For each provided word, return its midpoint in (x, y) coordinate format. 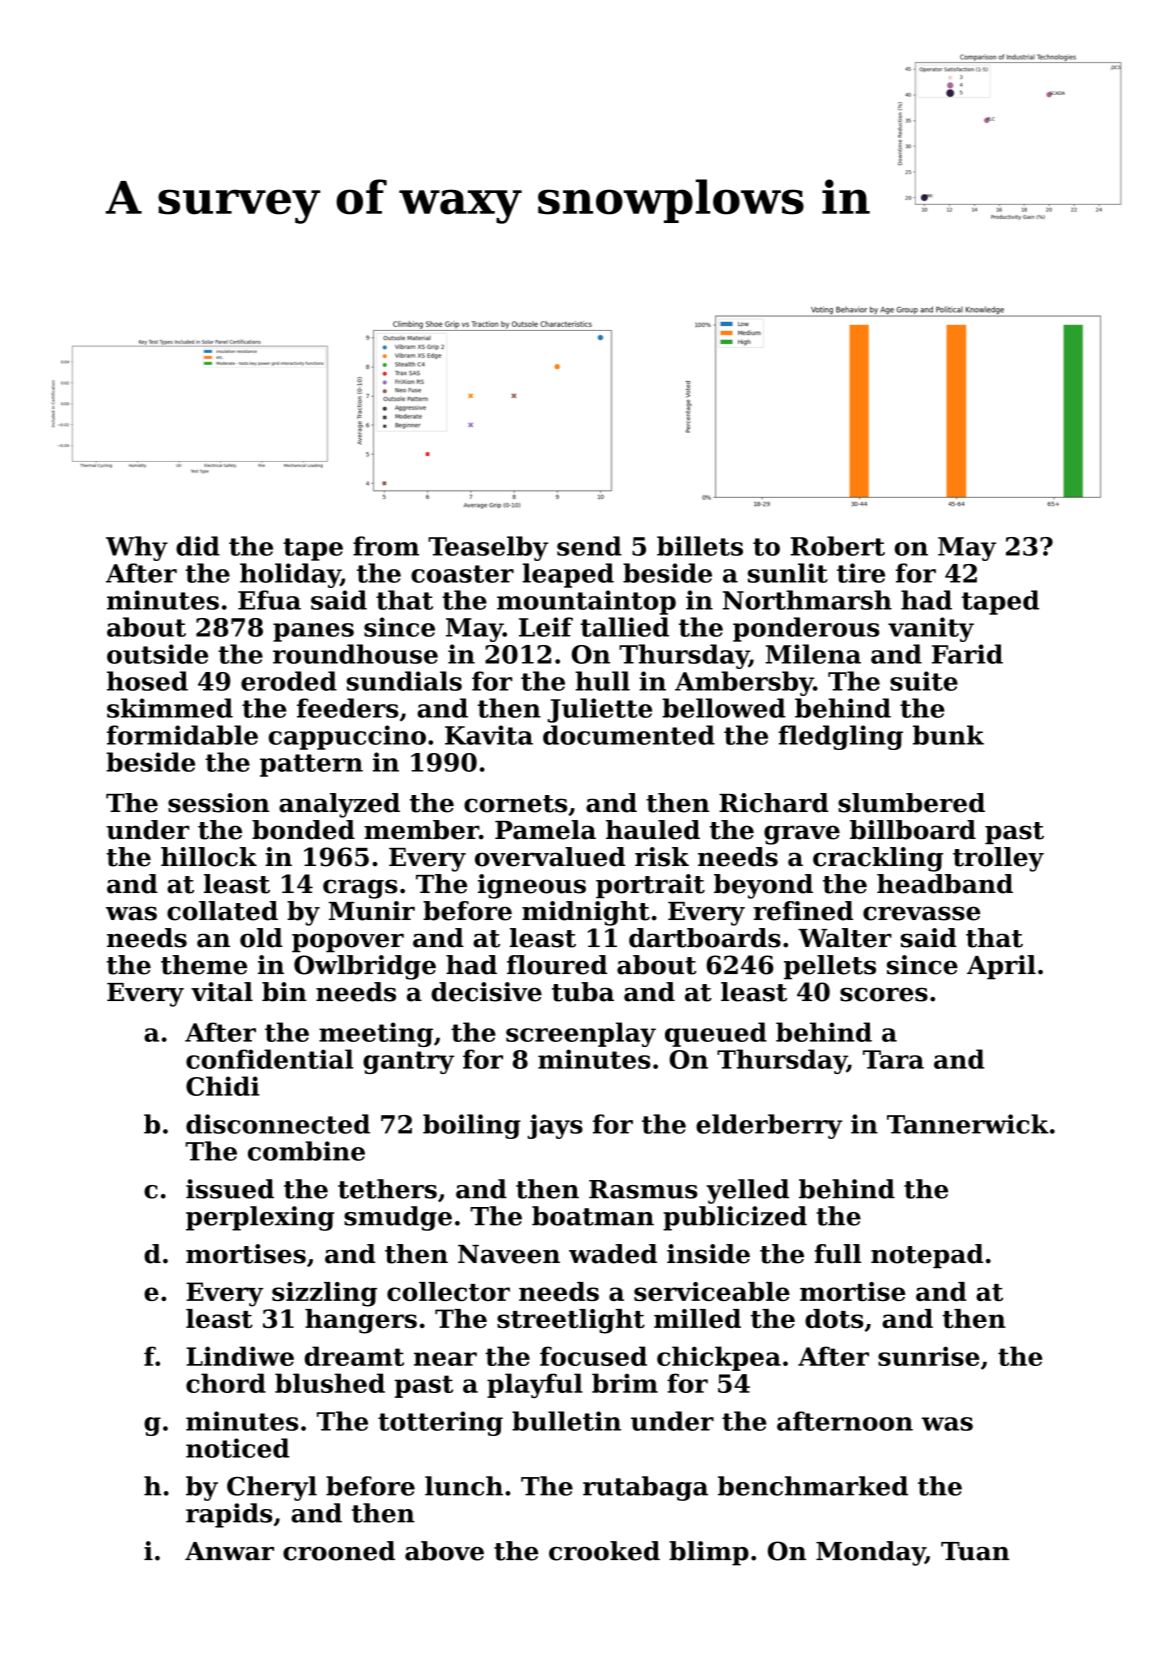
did (198, 546)
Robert (837, 546)
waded (613, 1254)
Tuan (975, 1551)
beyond (763, 886)
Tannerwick (968, 1124)
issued (230, 1189)
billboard (913, 830)
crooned (339, 1551)
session (218, 803)
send (589, 546)
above (444, 1551)
